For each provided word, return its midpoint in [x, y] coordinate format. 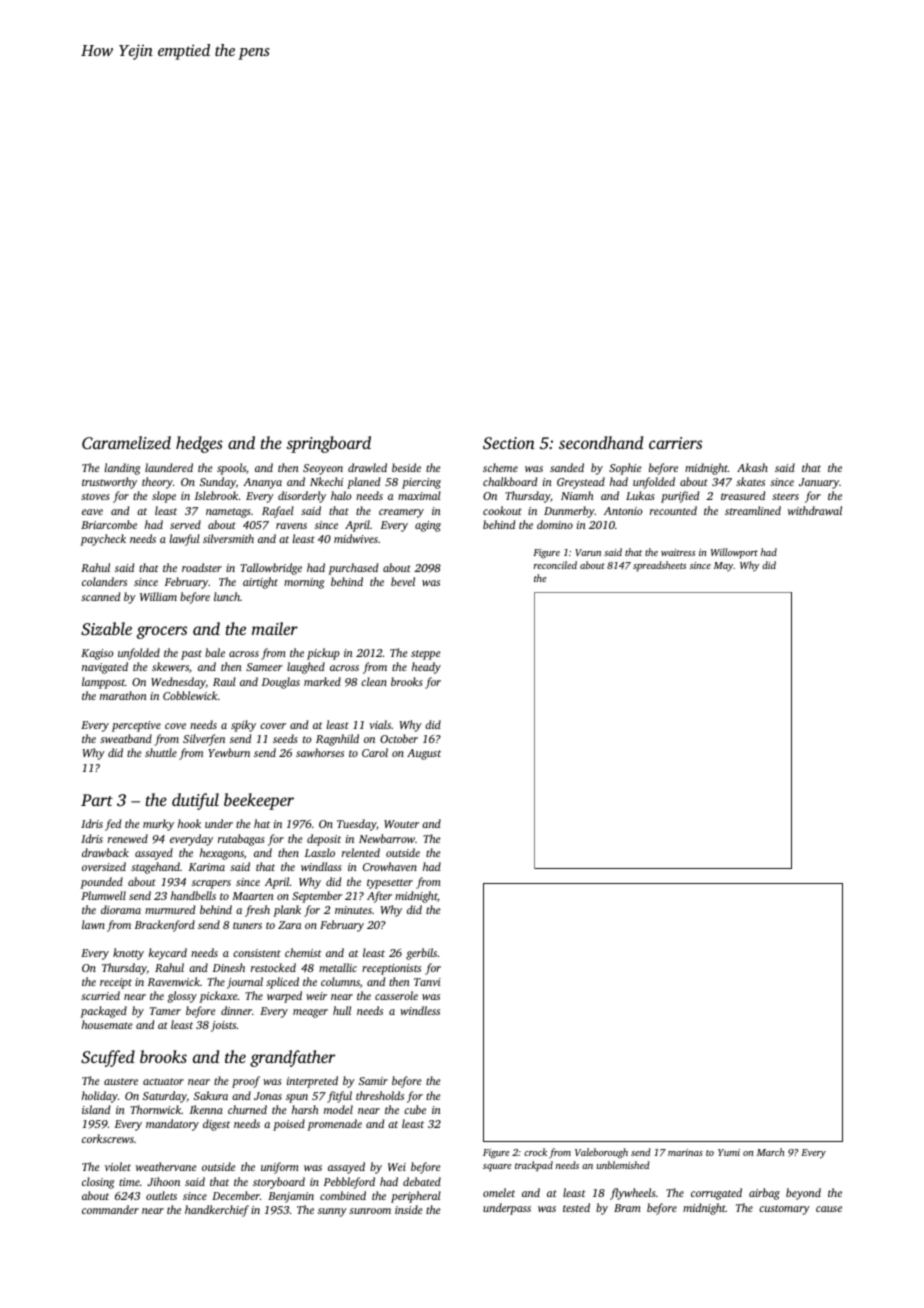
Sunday [218, 483]
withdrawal [815, 510]
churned [247, 1109]
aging [428, 526]
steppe [426, 655]
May [724, 567]
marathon [123, 695]
